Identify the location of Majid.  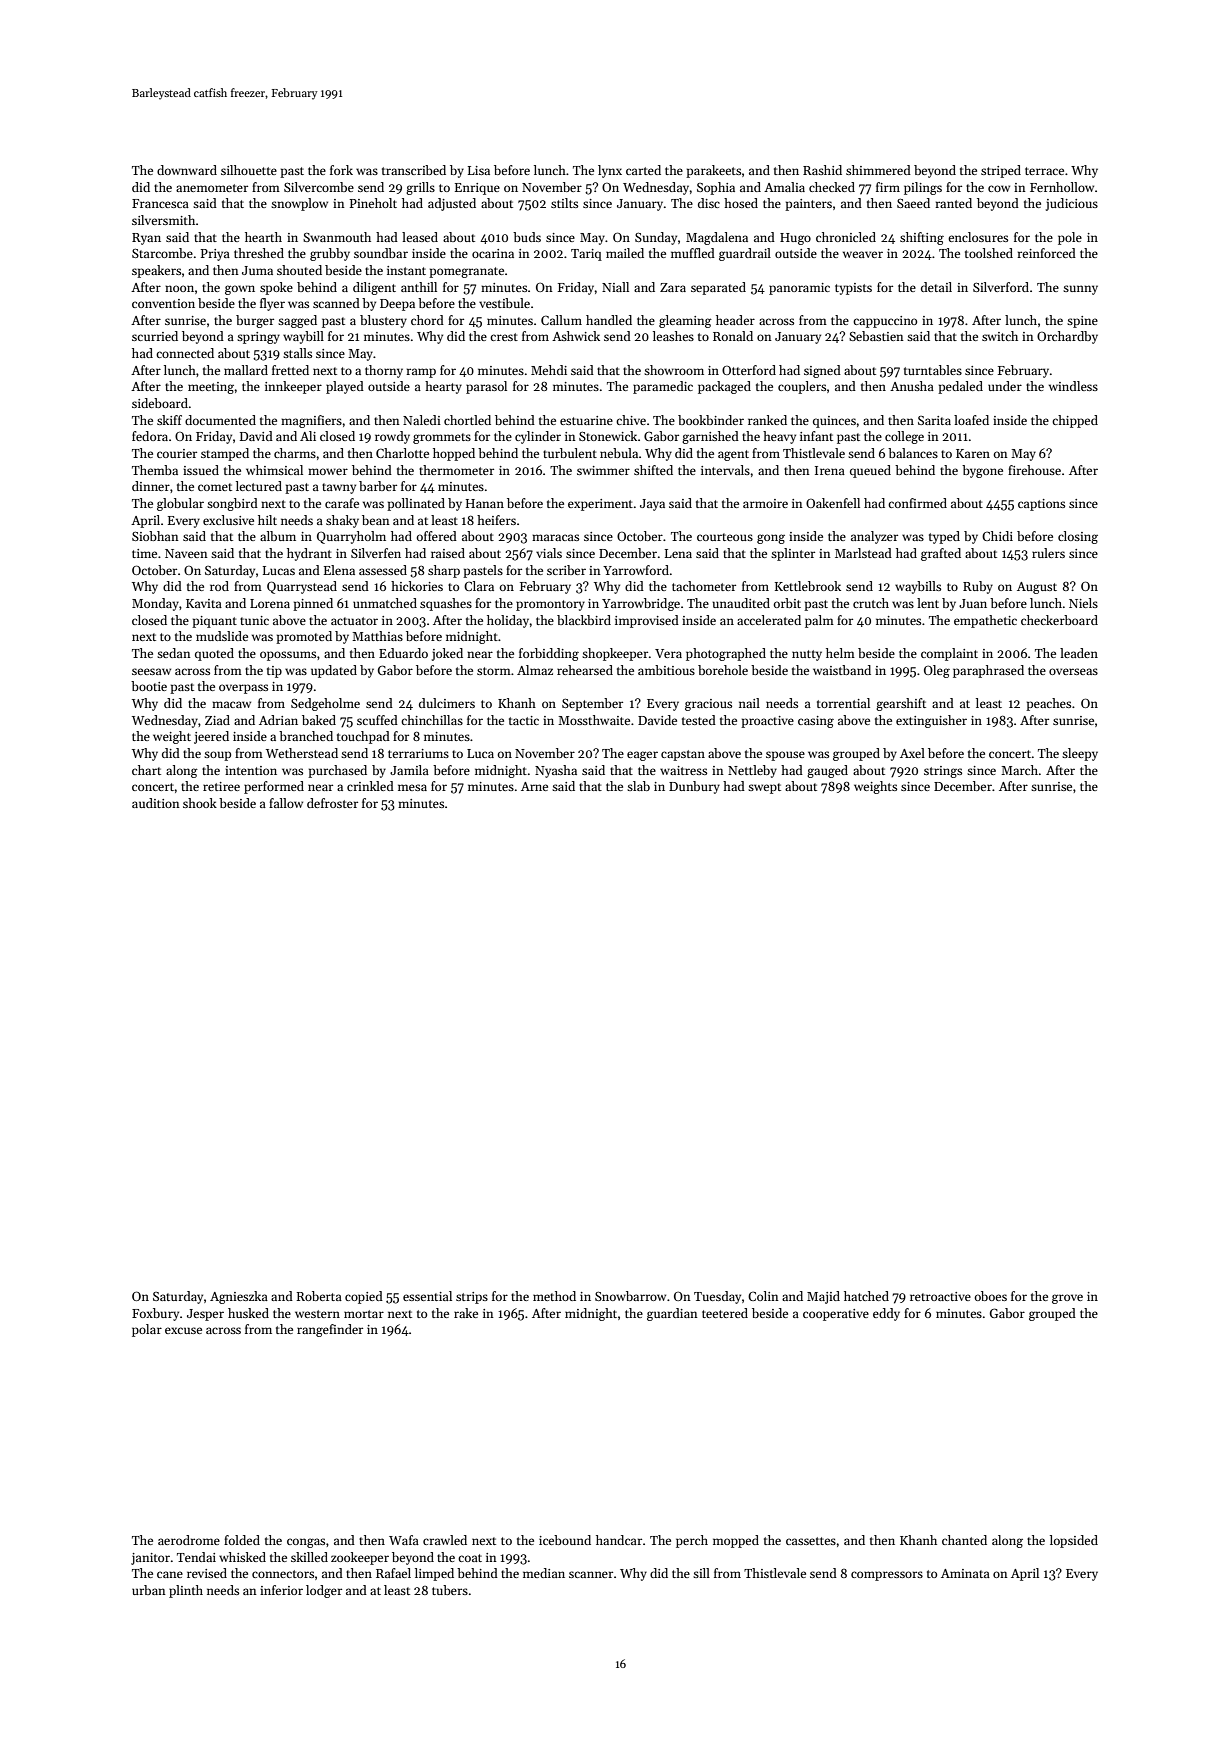
(823, 1297).
